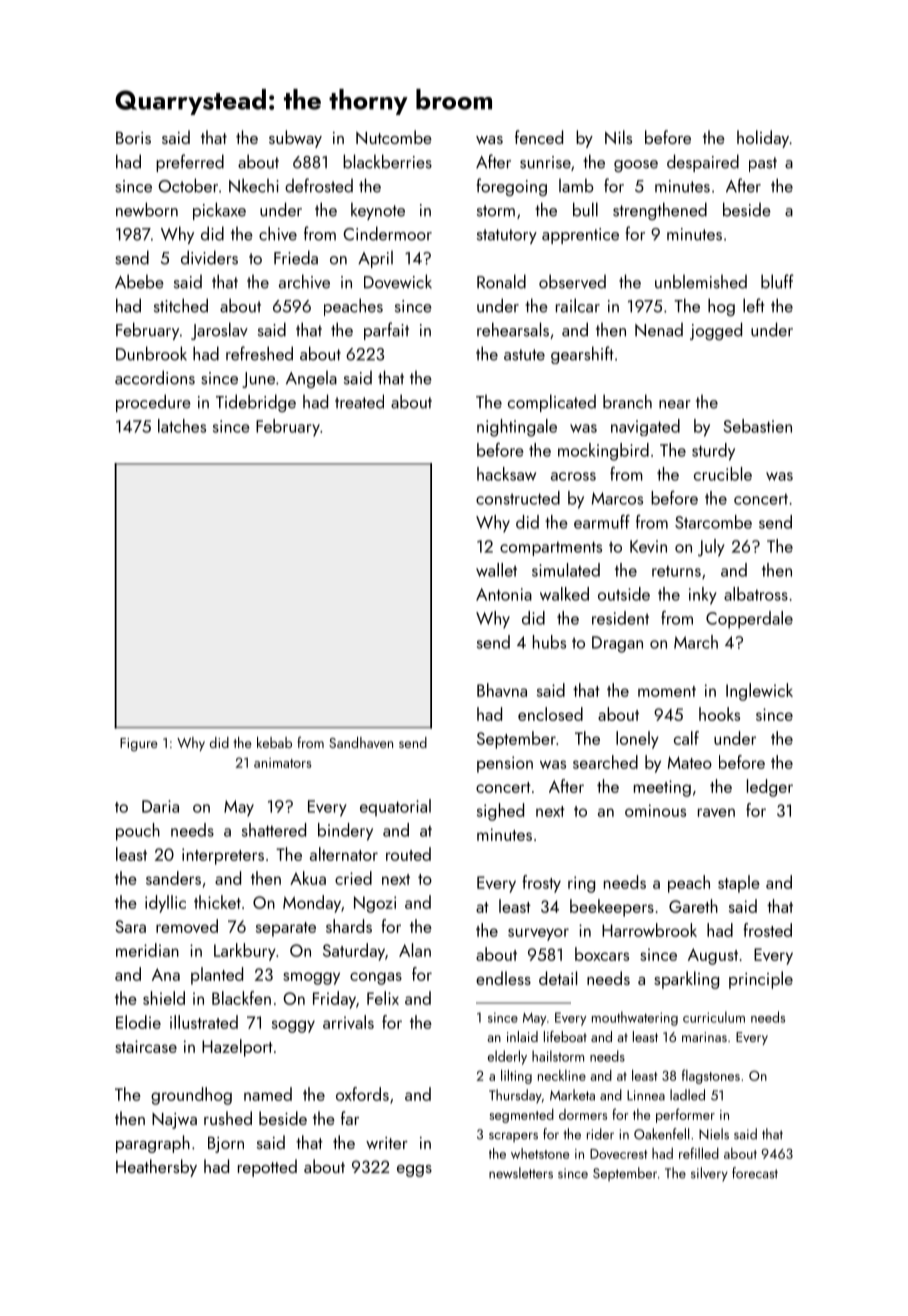  I want to click on left, so click(754, 305).
